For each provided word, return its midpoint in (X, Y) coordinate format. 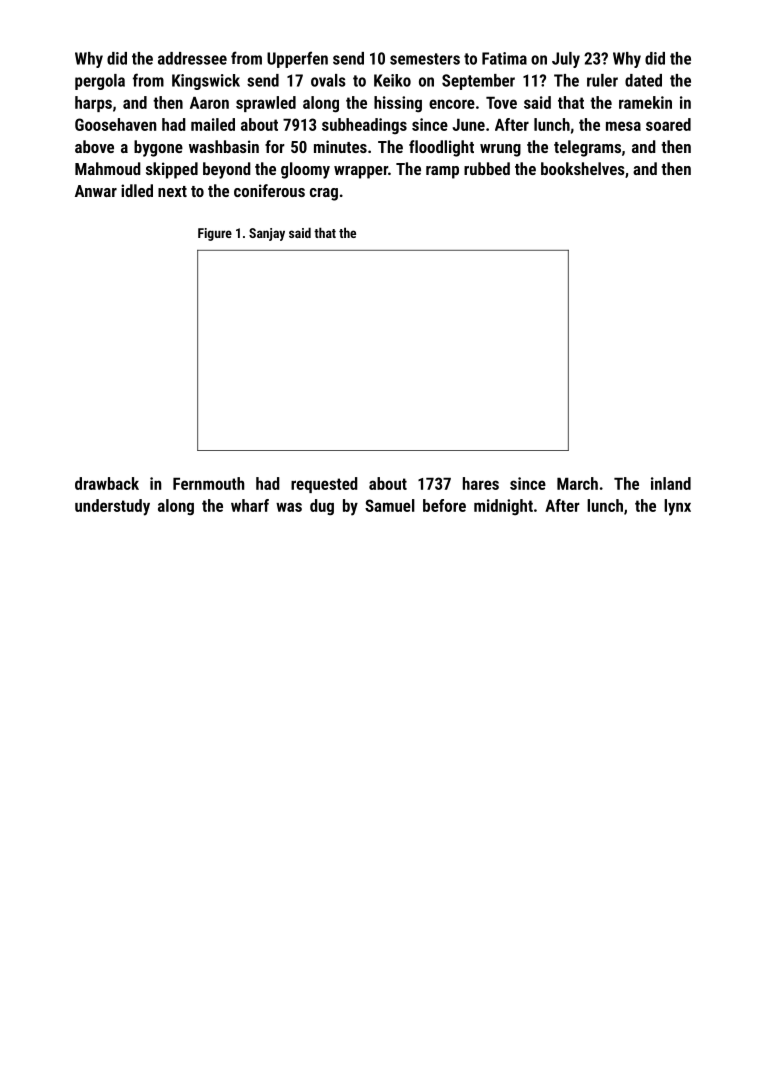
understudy (112, 507)
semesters (425, 59)
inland (671, 483)
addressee (192, 58)
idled (137, 190)
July (566, 60)
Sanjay (267, 234)
